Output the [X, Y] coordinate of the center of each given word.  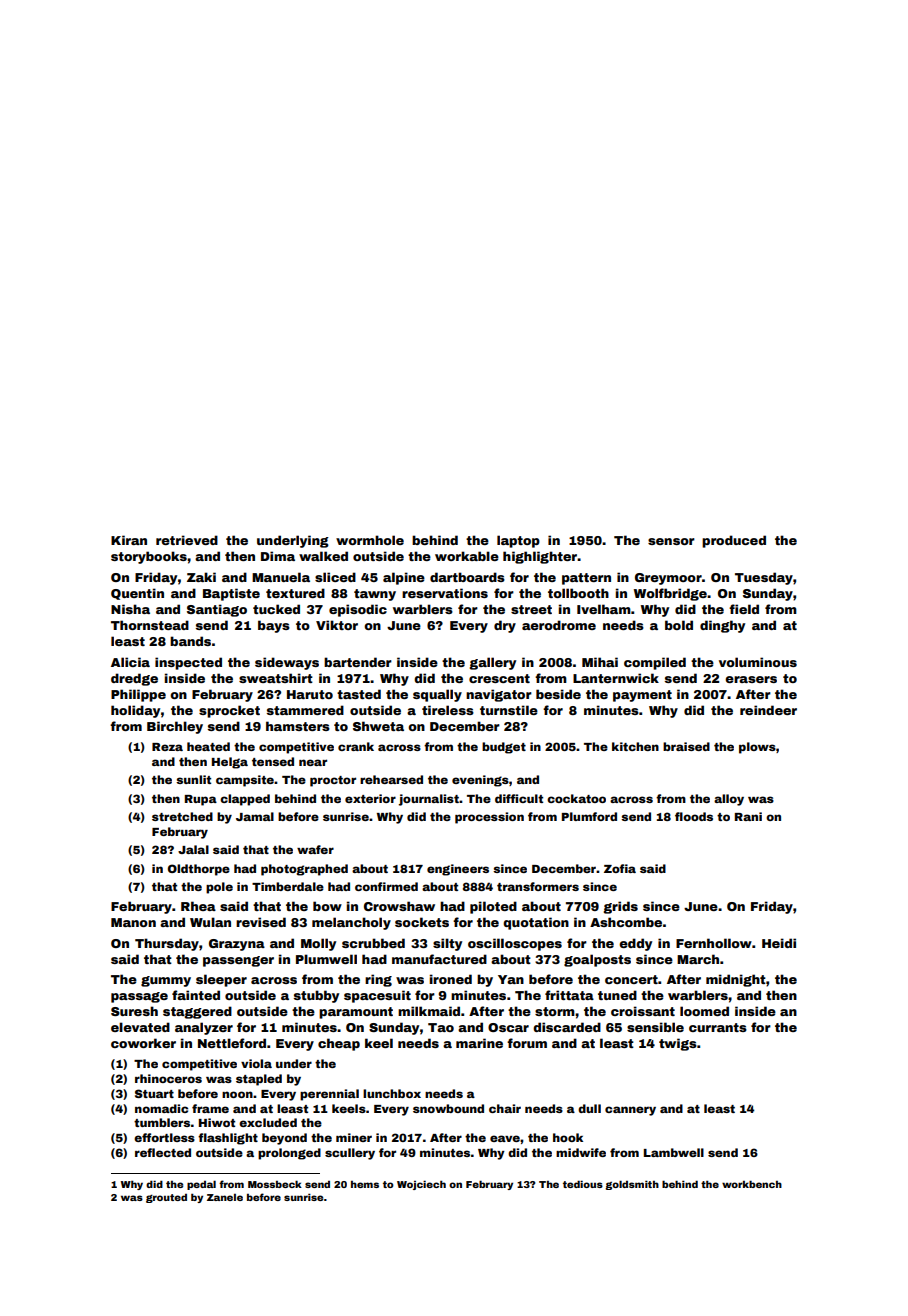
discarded [567, 1027]
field [744, 609]
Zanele [225, 1197]
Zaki [201, 577]
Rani [748, 816]
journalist [429, 800]
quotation [536, 923]
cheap [339, 1044]
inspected [188, 663]
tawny [375, 595]
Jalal [193, 849]
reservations [445, 593]
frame [210, 1108]
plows [757, 748]
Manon [133, 922]
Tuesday [764, 578]
